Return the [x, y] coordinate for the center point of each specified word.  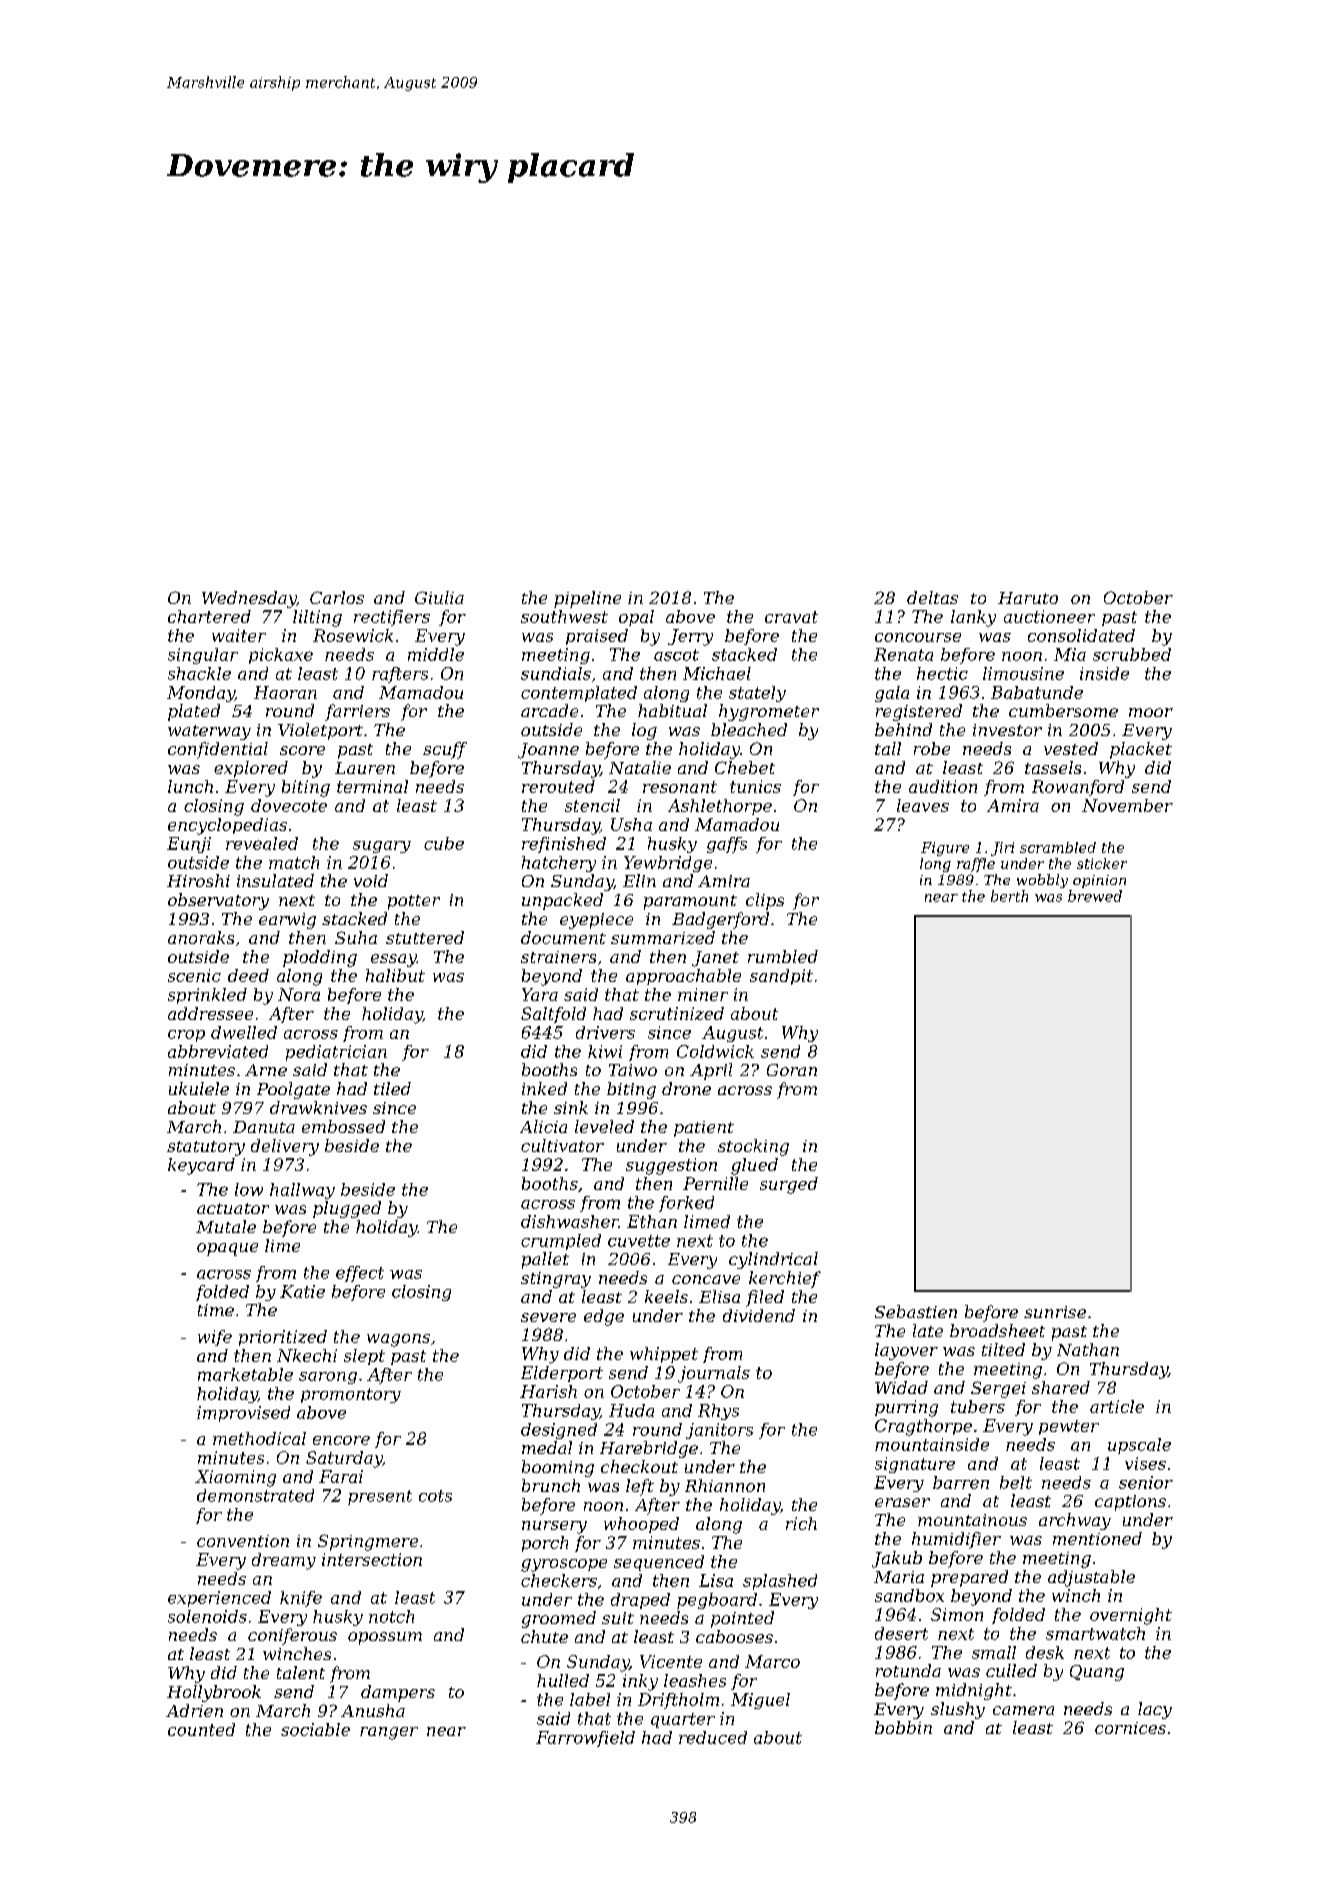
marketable [245, 1374]
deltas [932, 597]
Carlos [337, 597]
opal [636, 618]
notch [391, 1616]
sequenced [659, 1563]
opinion [1099, 881]
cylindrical [773, 1260]
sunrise [1055, 1312]
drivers [605, 1032]
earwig [287, 921]
